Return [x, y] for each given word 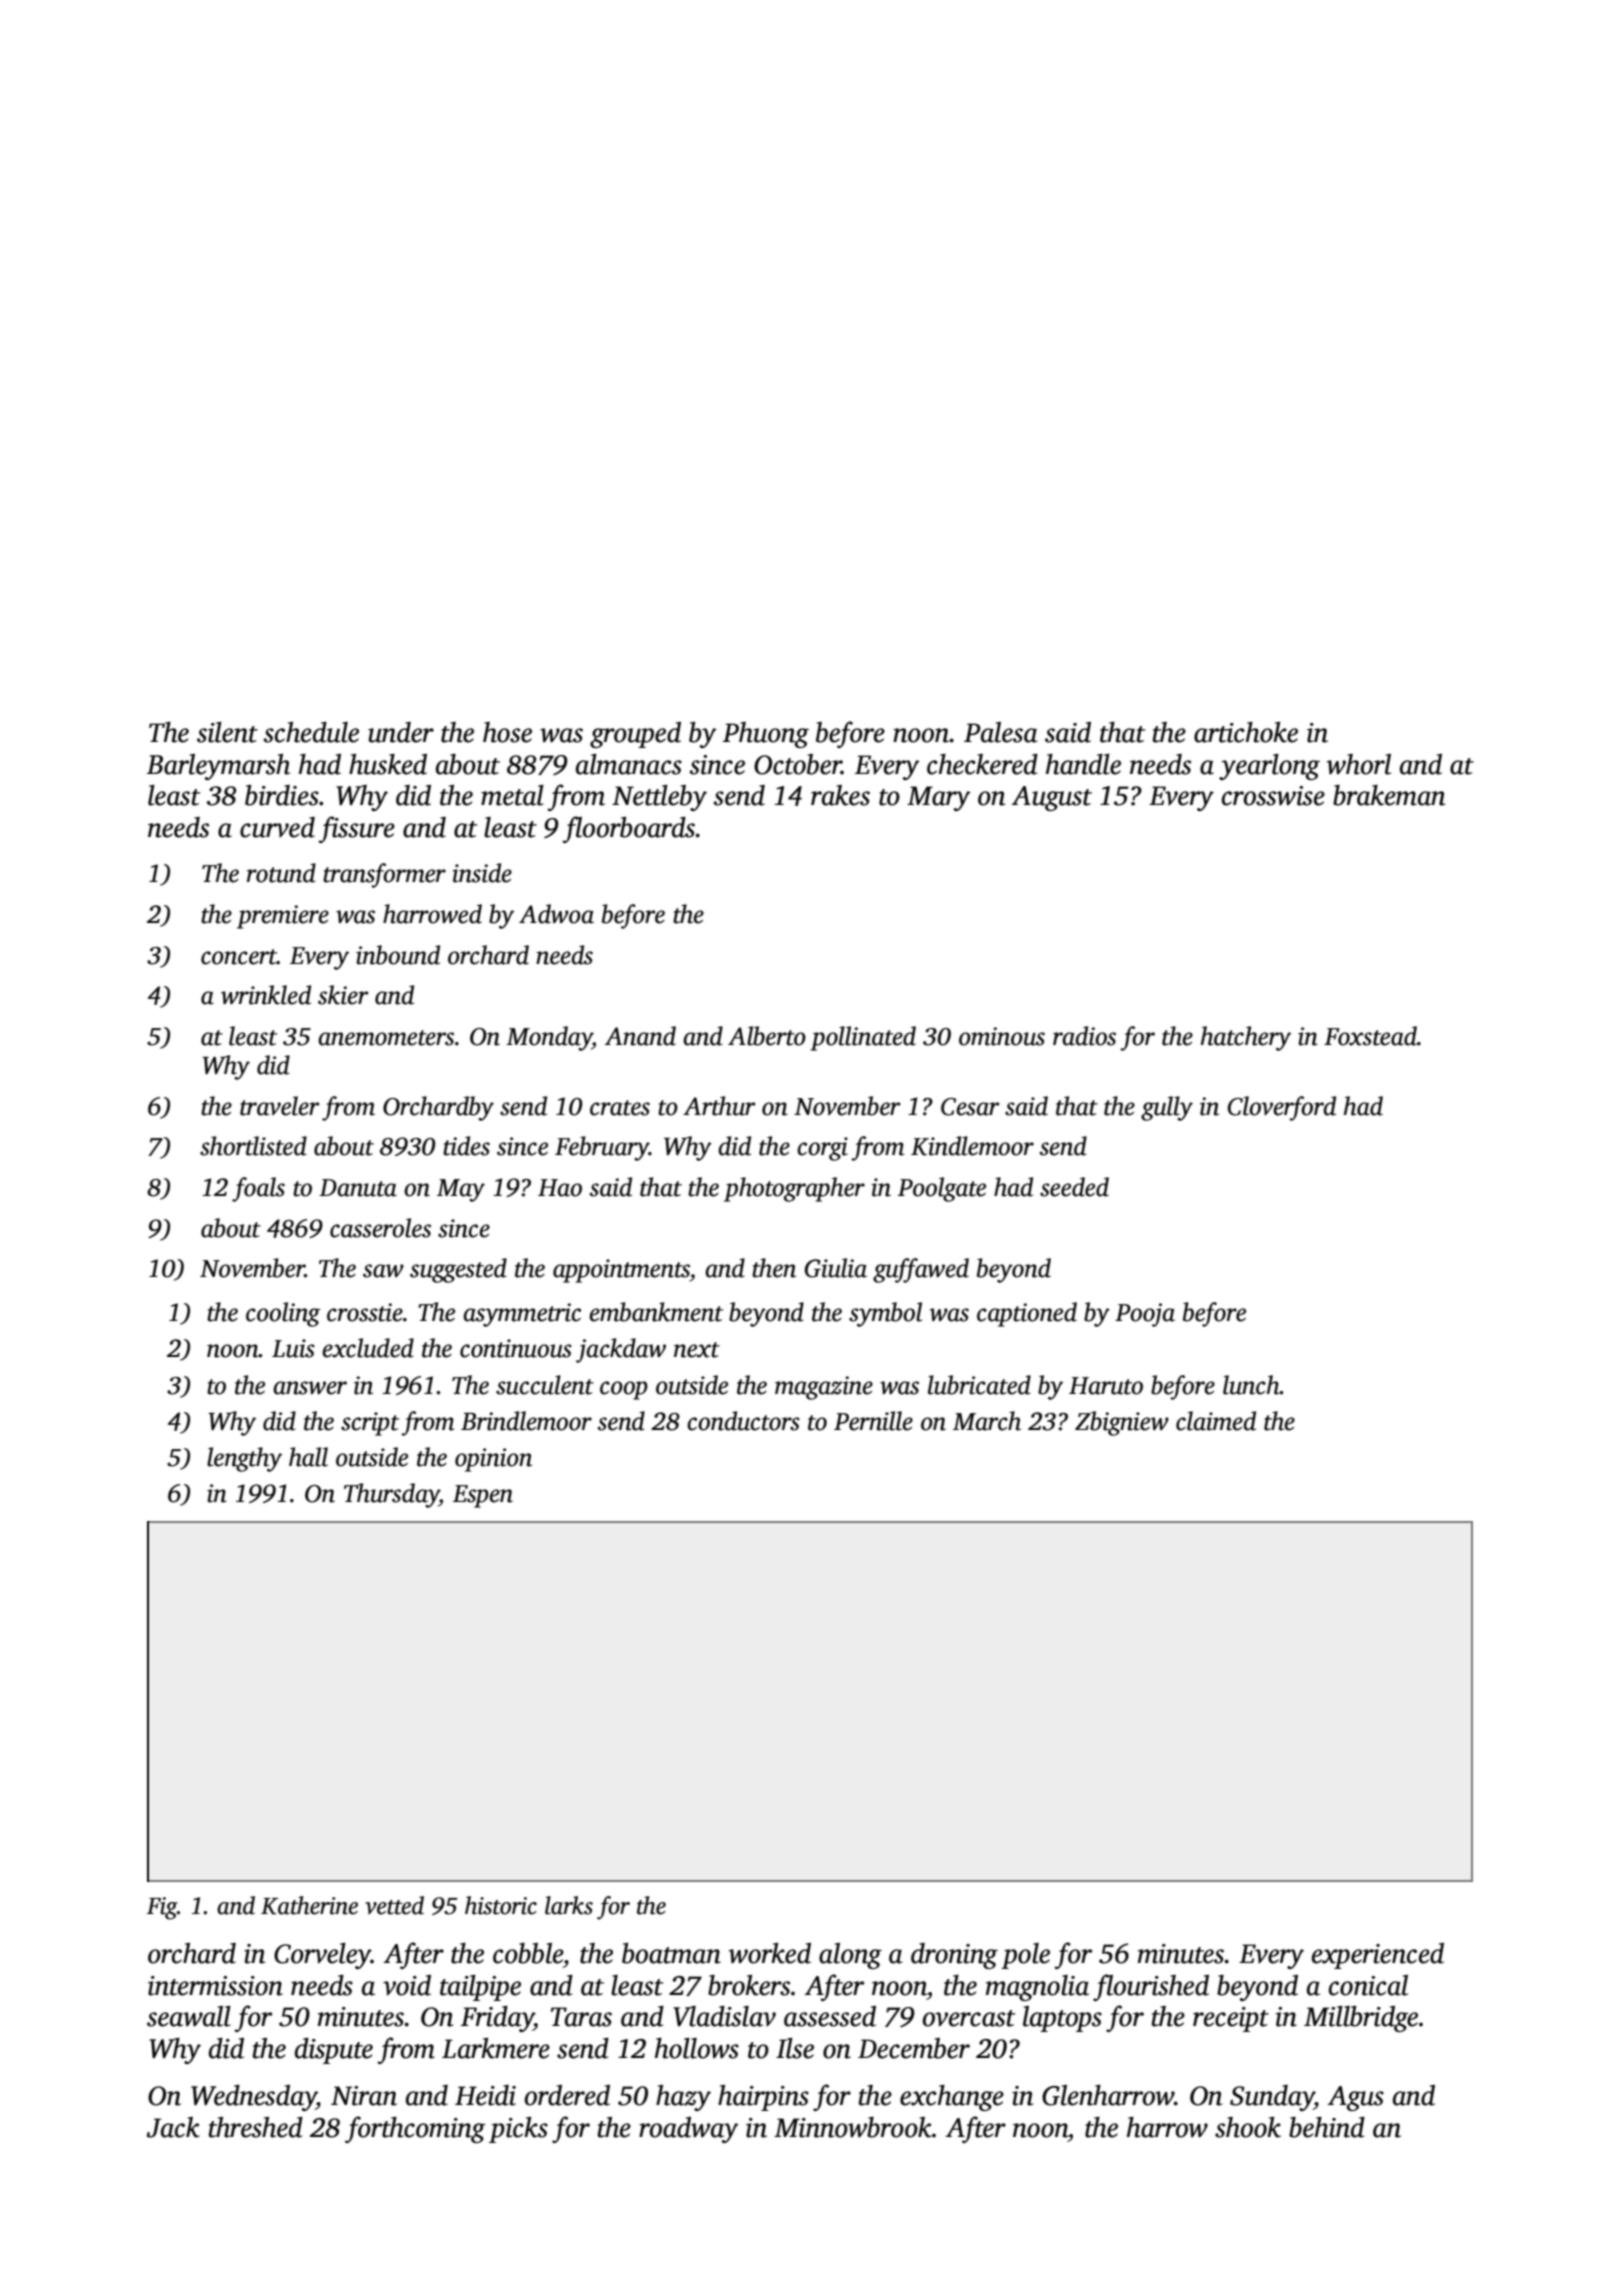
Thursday [391, 1495]
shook [1248, 2127]
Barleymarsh [218, 767]
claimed [1216, 1421]
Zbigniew [1122, 1423]
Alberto [767, 1036]
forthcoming [415, 2129]
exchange [952, 2098]
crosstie [365, 1312]
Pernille [873, 1421]
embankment [656, 1312]
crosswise [1273, 796]
